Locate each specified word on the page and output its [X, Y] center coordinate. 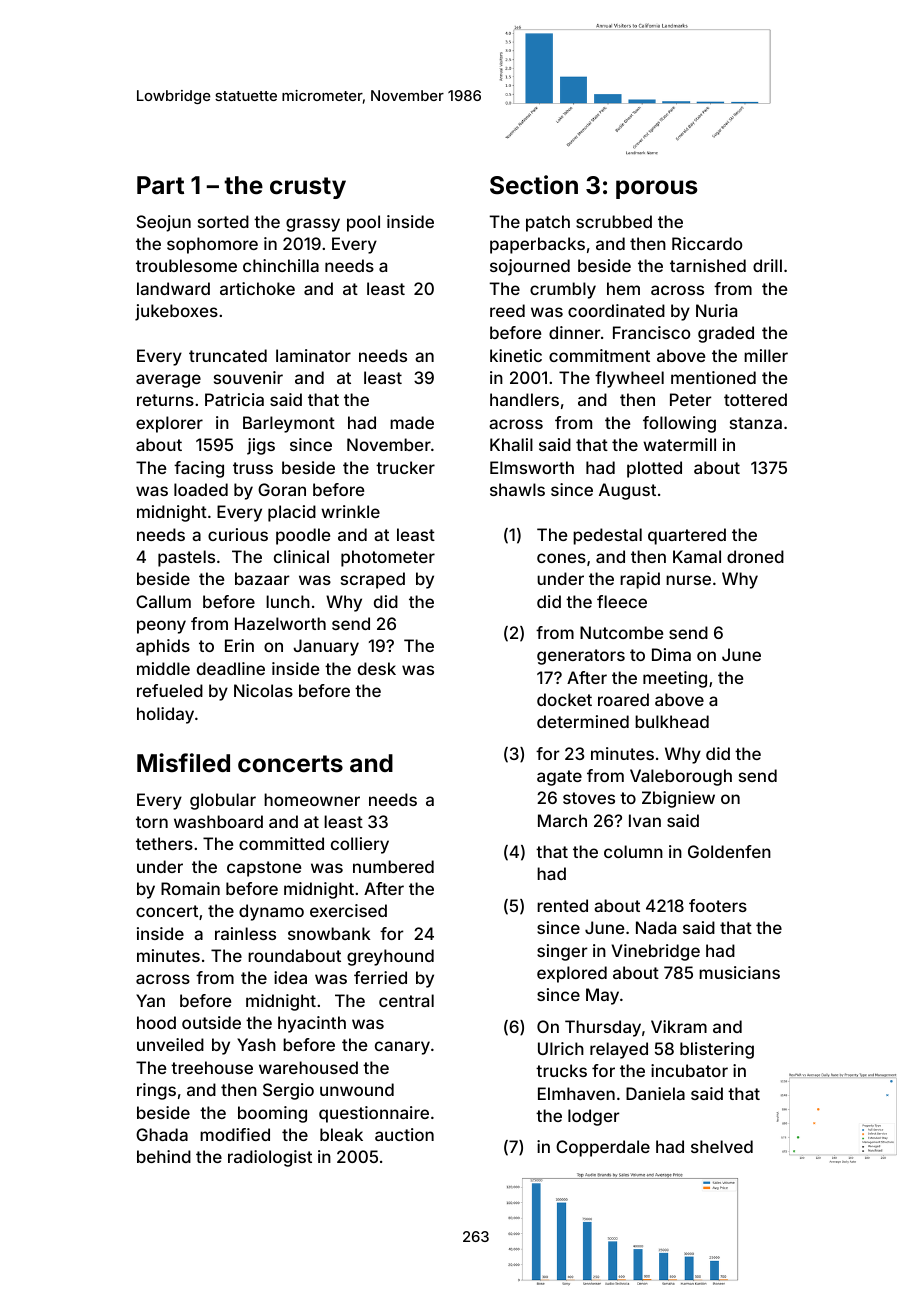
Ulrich [561, 1048]
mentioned [713, 377]
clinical [301, 556]
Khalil [511, 444]
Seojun [164, 223]
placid [292, 513]
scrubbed [614, 221]
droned [755, 556]
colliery [360, 845]
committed [281, 843]
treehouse [212, 1067]
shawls [517, 489]
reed [507, 310]
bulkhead [672, 721]
